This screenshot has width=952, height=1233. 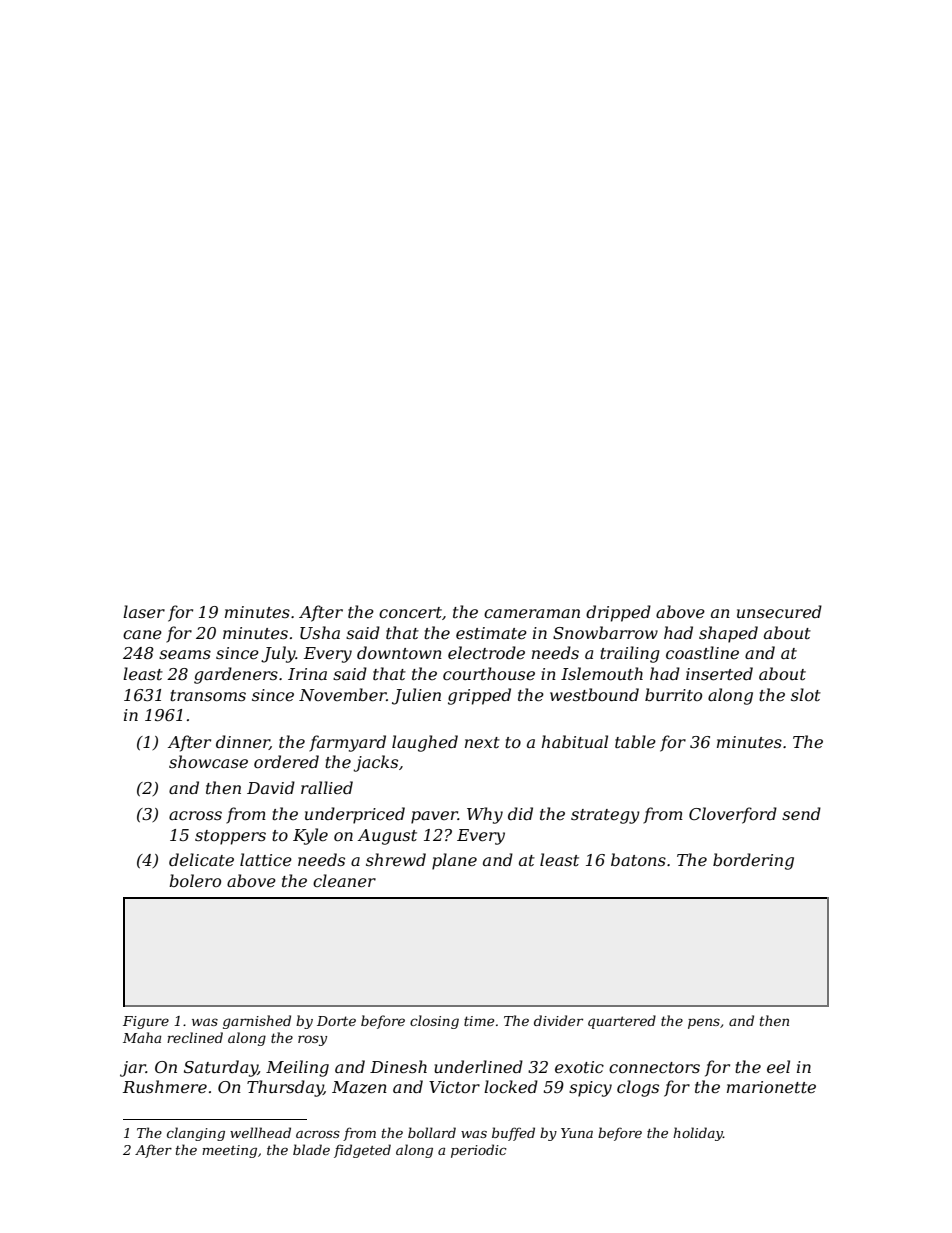 What do you see at coordinates (753, 861) in the screenshot?
I see `bordering` at bounding box center [753, 861].
